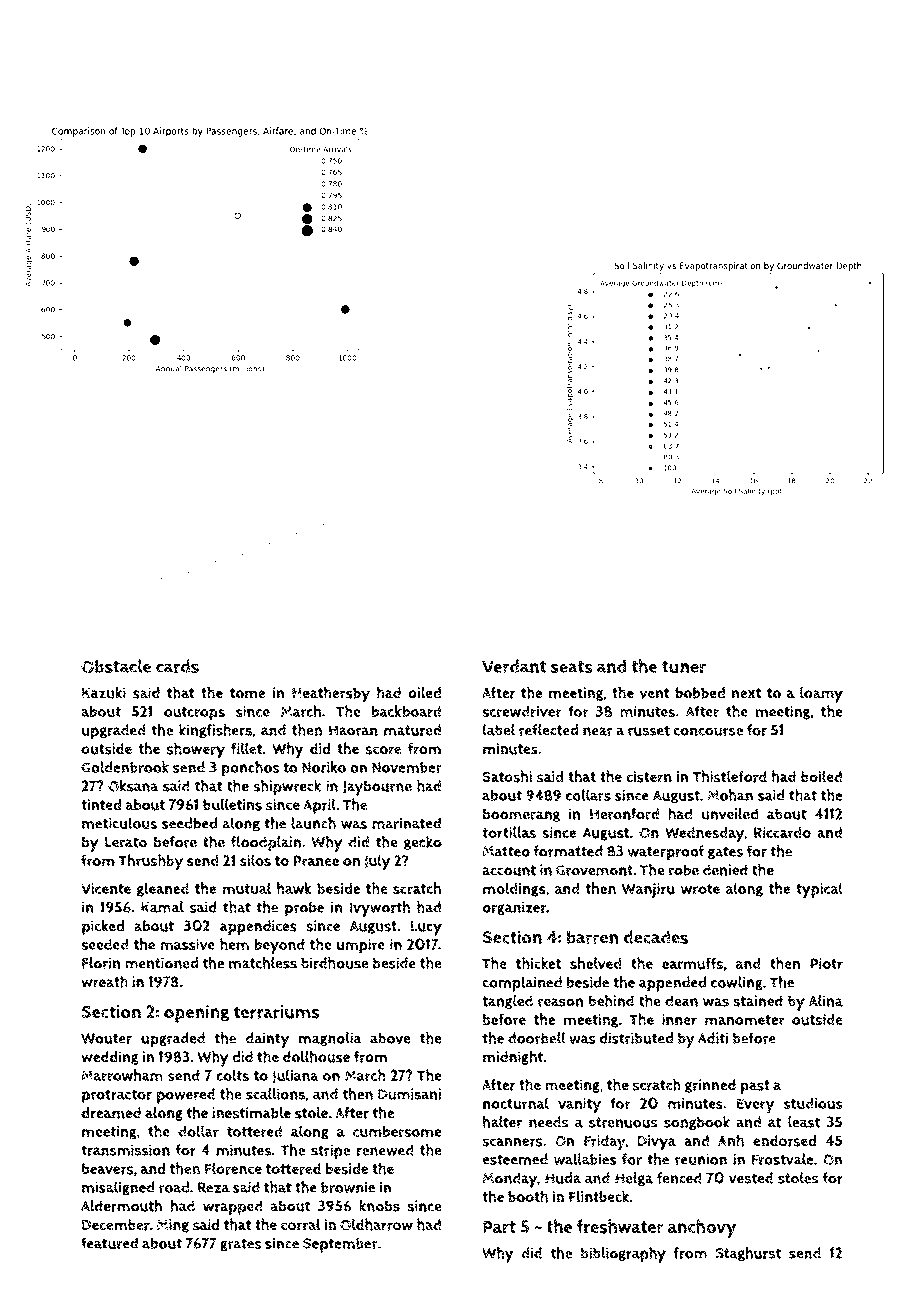 The height and width of the screenshot is (1308, 924). What do you see at coordinates (826, 1001) in the screenshot?
I see `Alina` at bounding box center [826, 1001].
